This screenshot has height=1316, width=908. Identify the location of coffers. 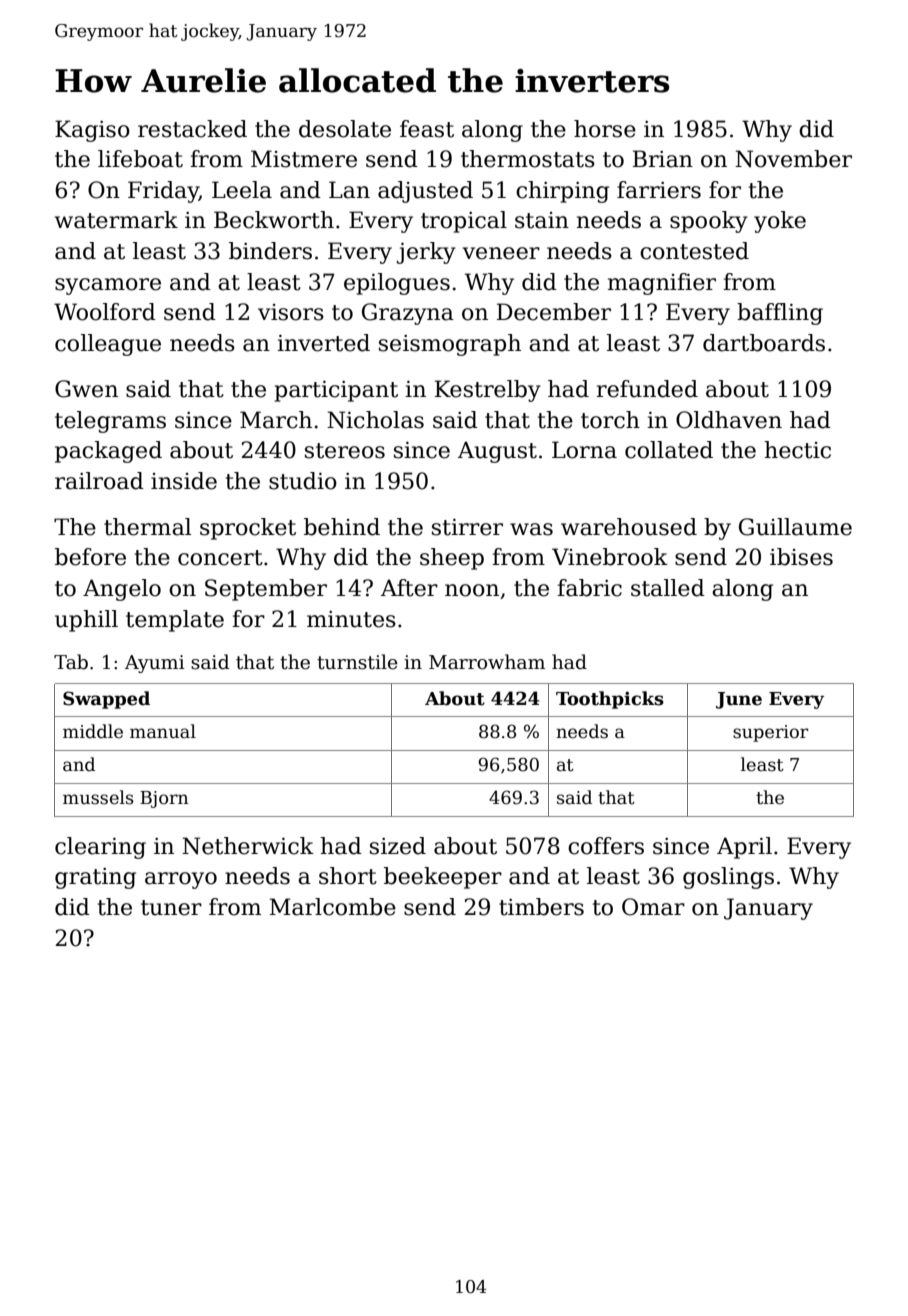
(606, 846).
